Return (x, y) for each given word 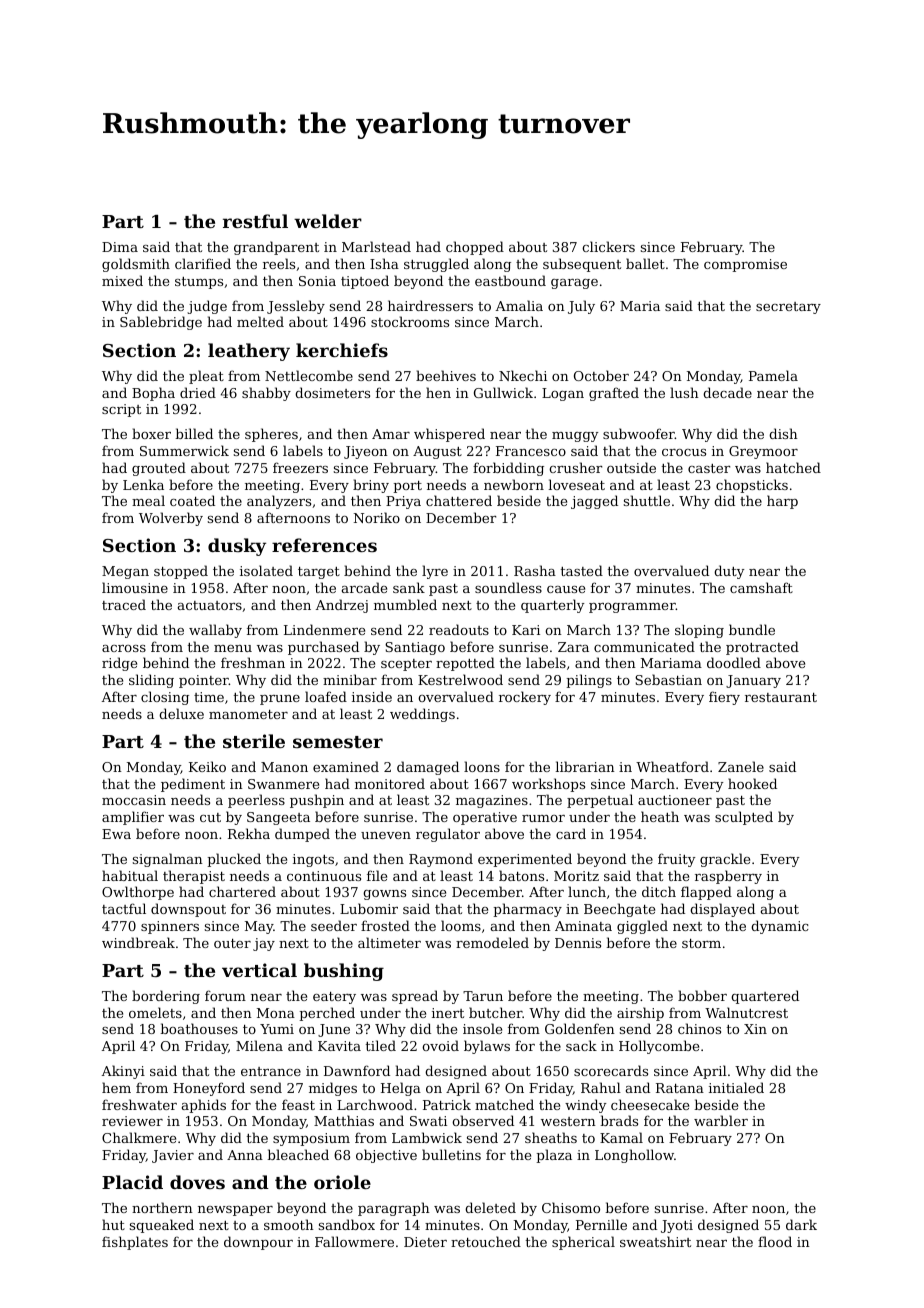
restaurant (781, 697)
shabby (266, 394)
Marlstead (376, 246)
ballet (645, 263)
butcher (495, 1012)
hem (116, 1087)
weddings (422, 715)
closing (165, 698)
